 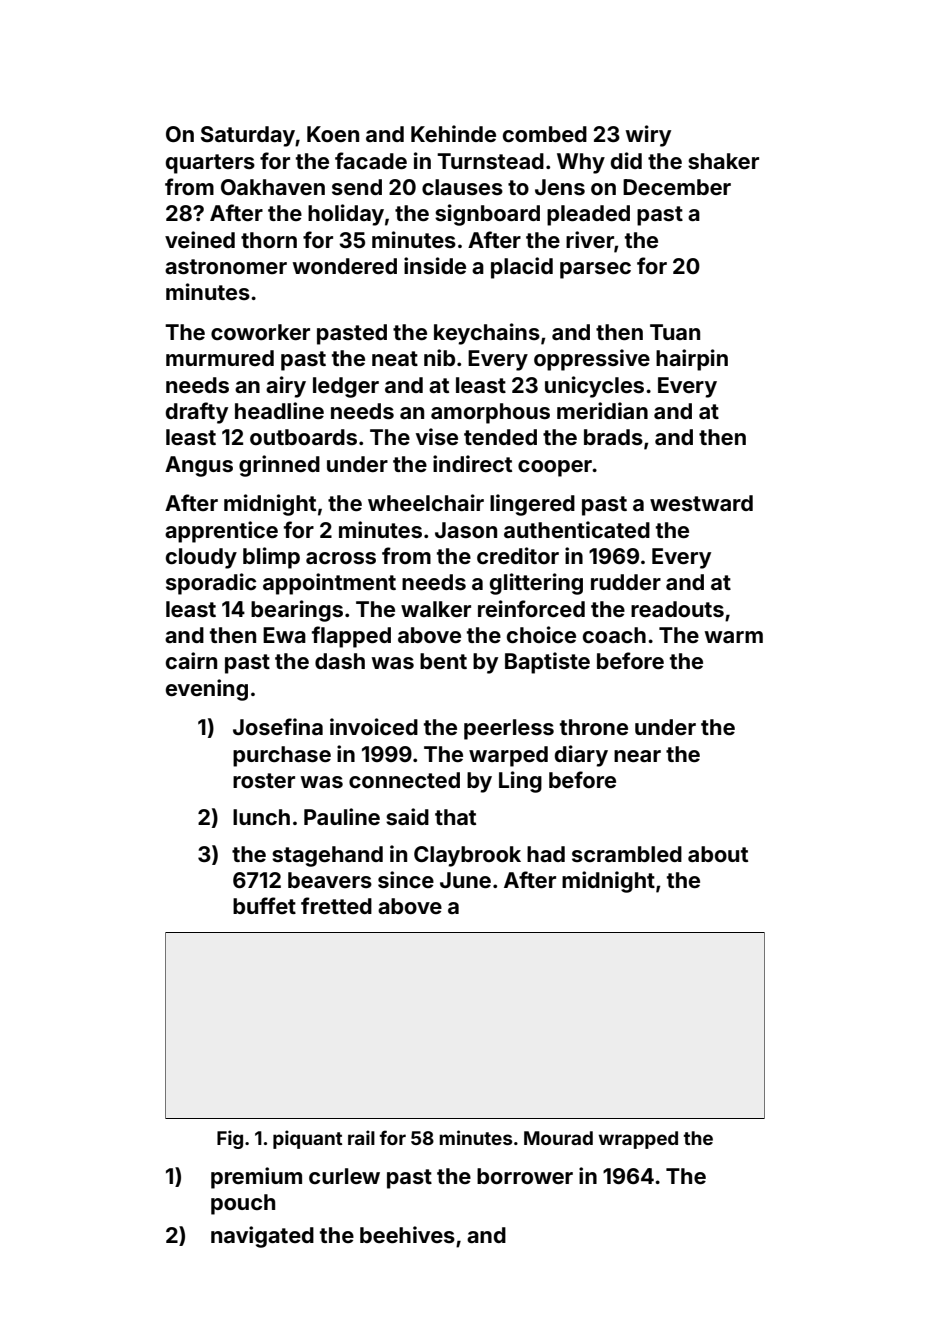 What do you see at coordinates (371, 160) in the document?
I see `facade` at bounding box center [371, 160].
